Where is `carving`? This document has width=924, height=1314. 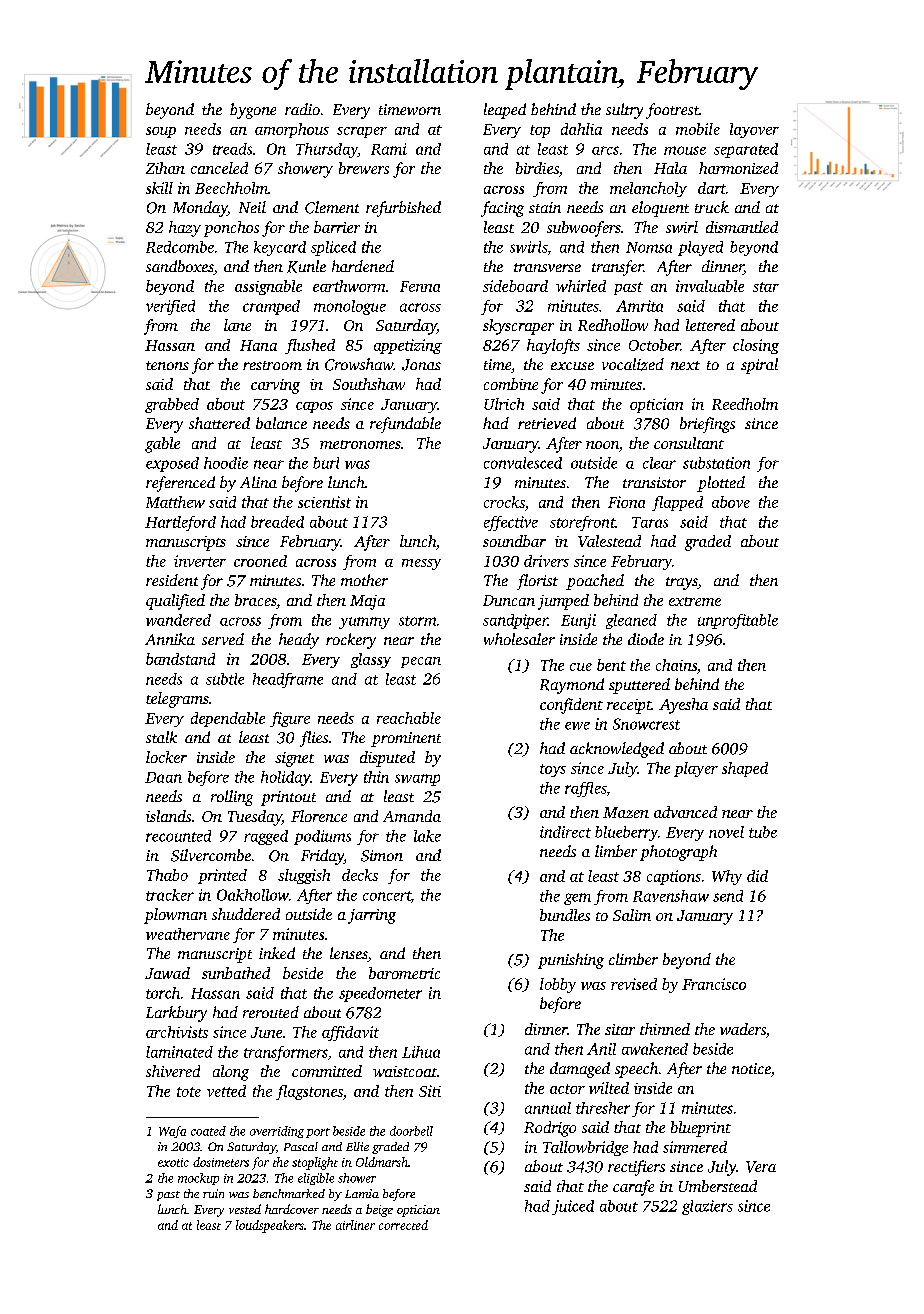
carving is located at coordinates (275, 386).
